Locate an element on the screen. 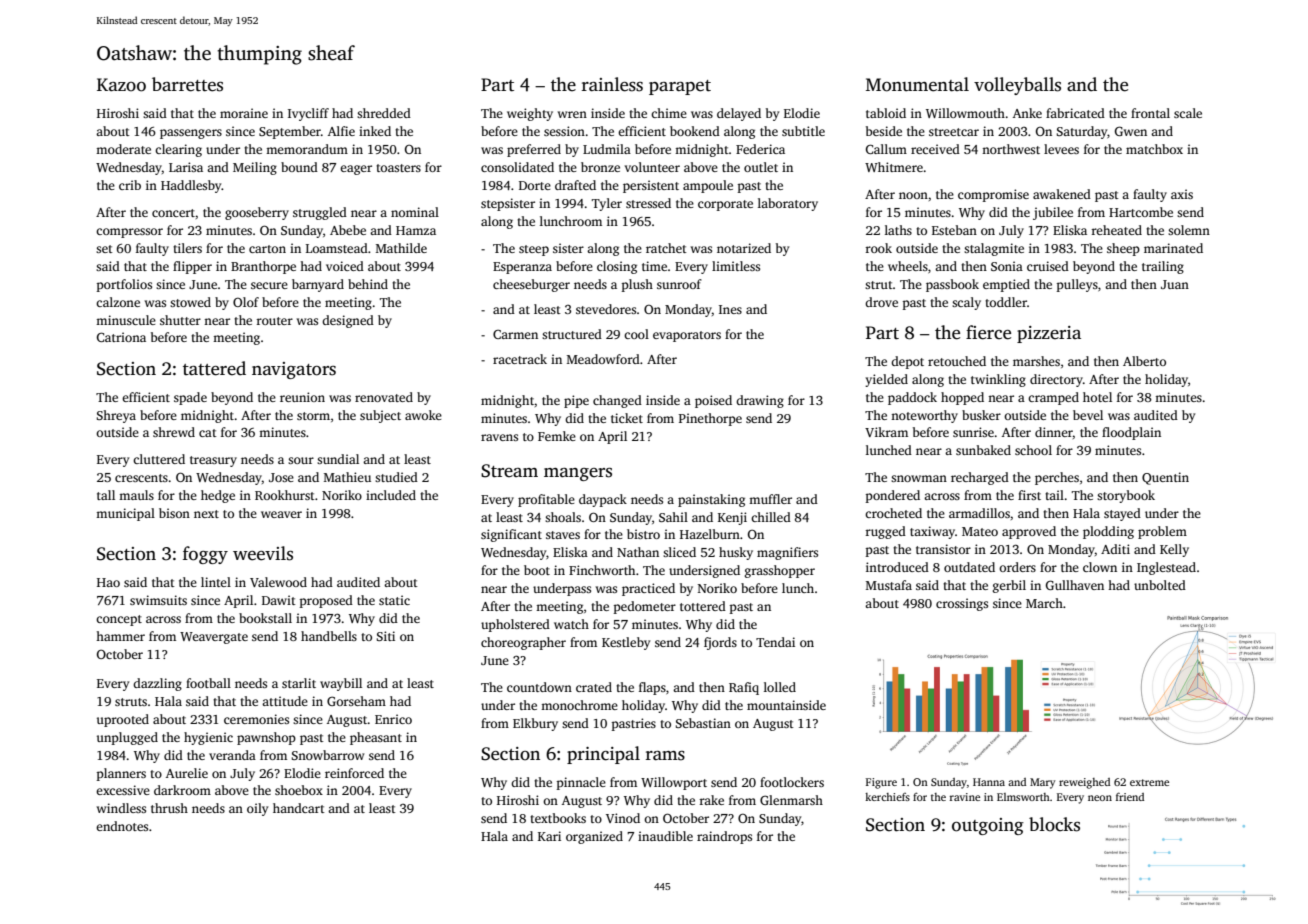 The width and height of the screenshot is (1308, 924). Pinethorpe is located at coordinates (710, 419).
